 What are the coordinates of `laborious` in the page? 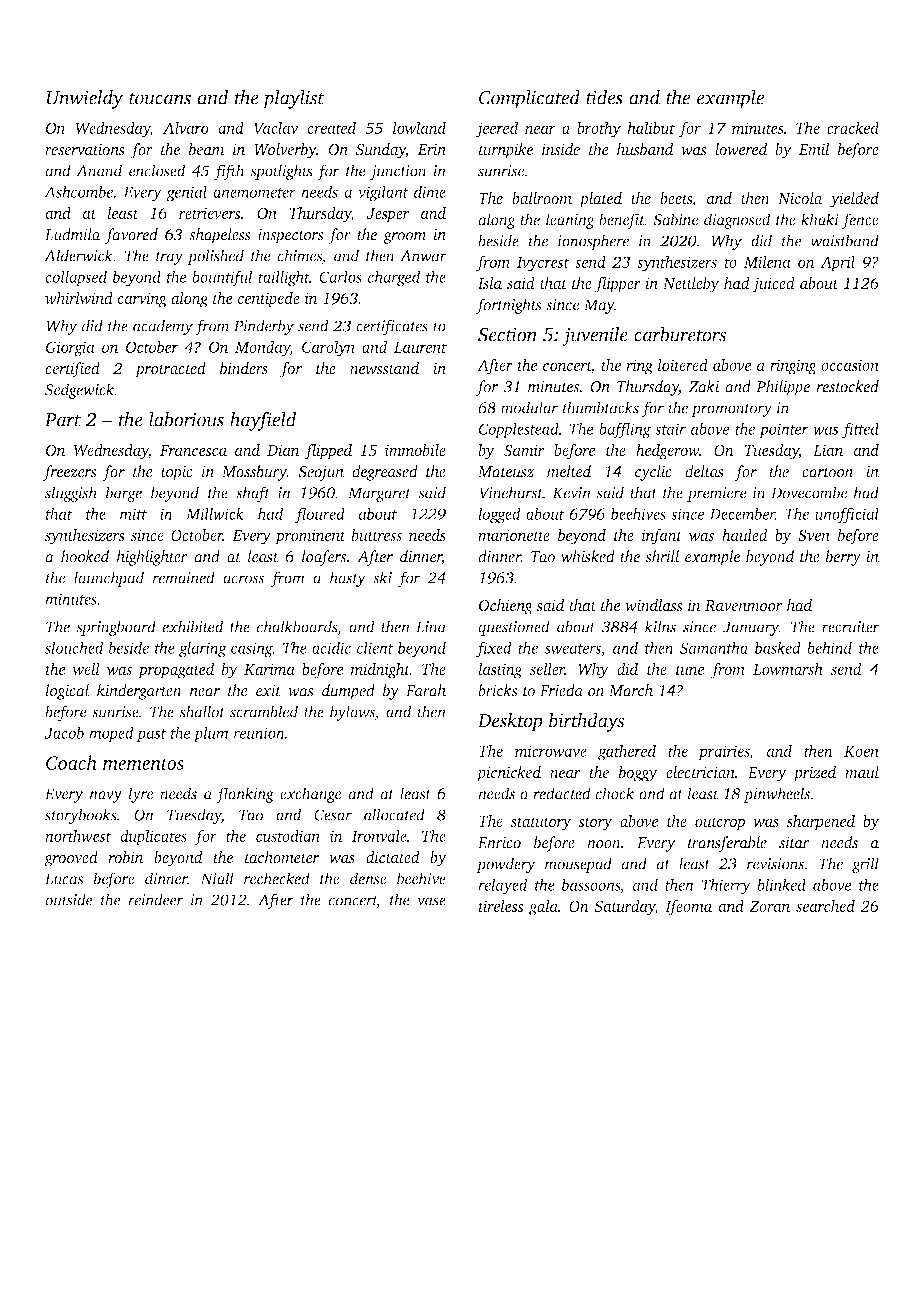 It's located at (186, 419).
